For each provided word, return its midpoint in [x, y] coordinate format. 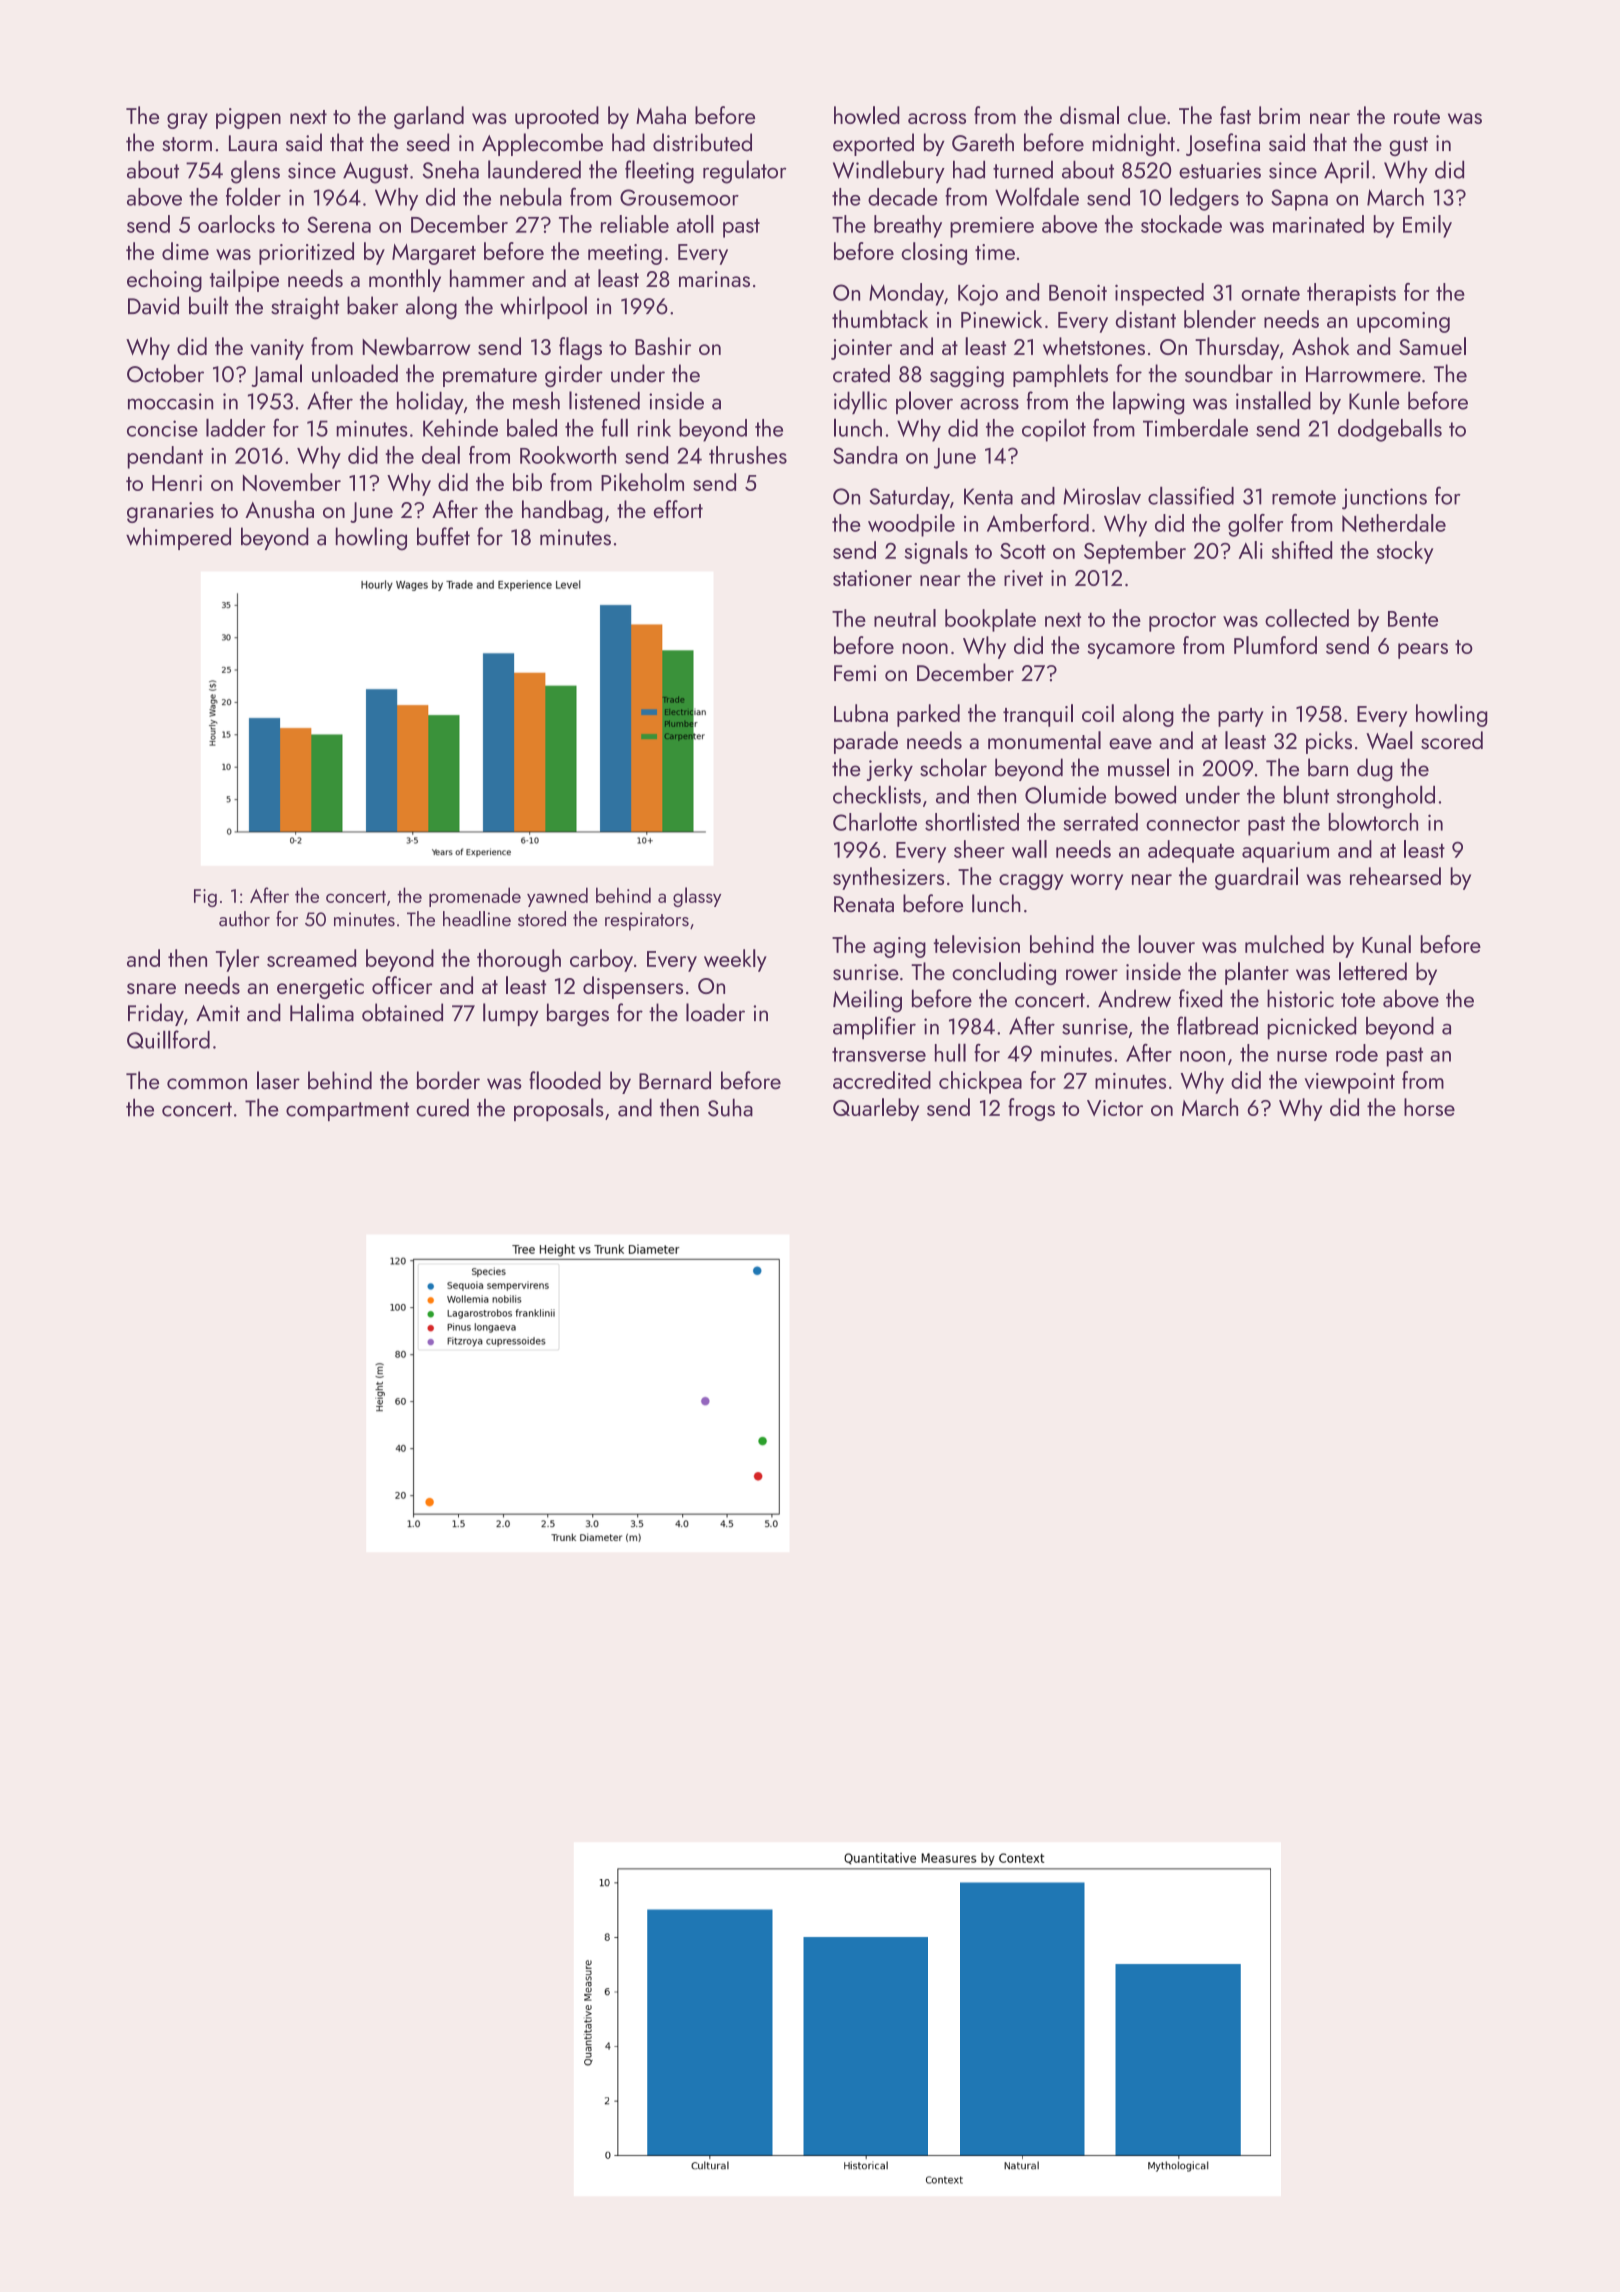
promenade [475, 897]
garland [429, 117]
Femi [855, 673]
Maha [661, 115]
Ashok [1321, 346]
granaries [170, 512]
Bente [1413, 619]
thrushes [748, 455]
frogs [1031, 1109]
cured [442, 1107]
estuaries [1220, 170]
